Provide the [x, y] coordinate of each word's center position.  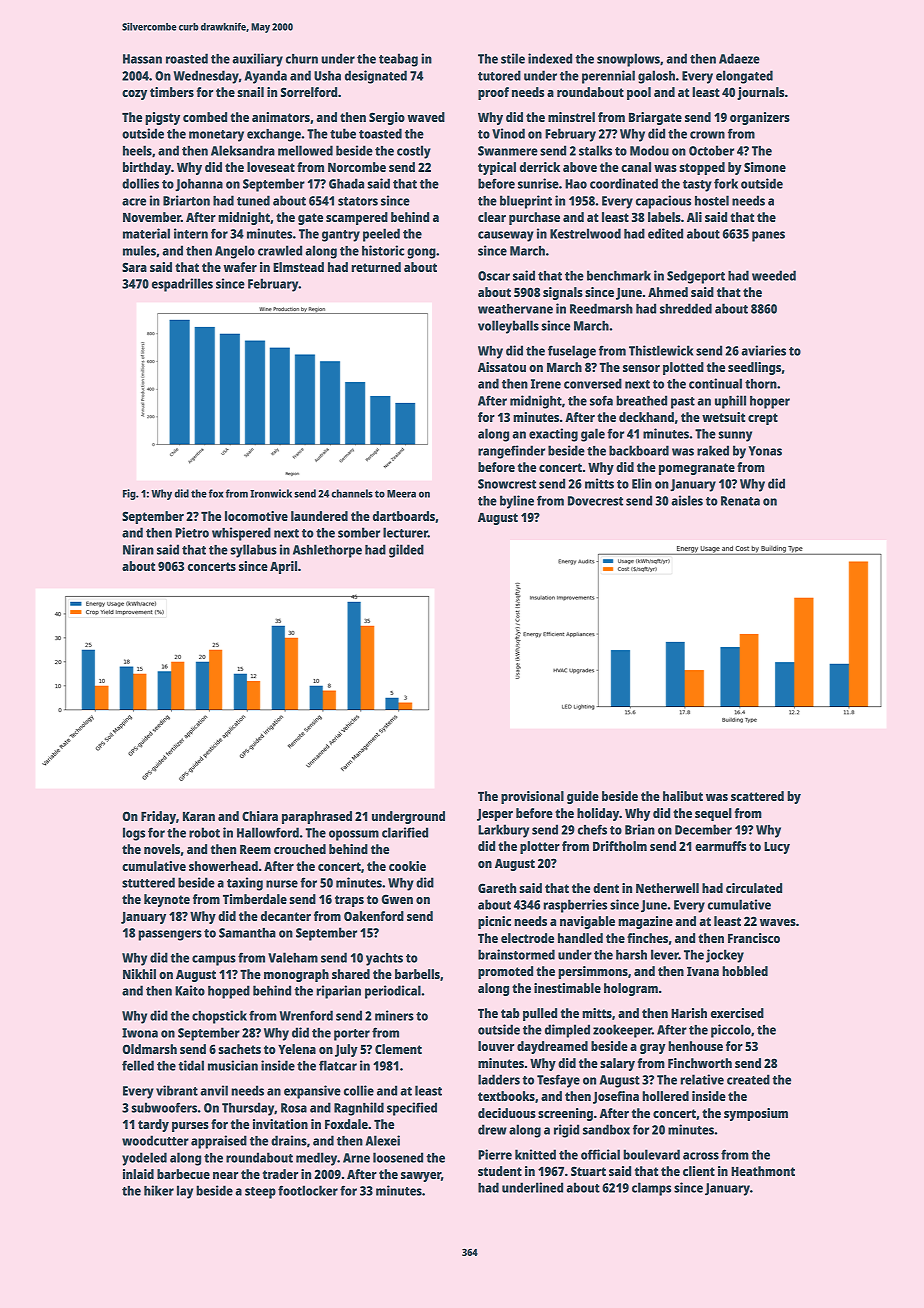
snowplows [628, 60]
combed [205, 117]
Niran [138, 549]
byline [517, 502]
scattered [757, 796]
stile [513, 58]
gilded [406, 551]
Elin [642, 483]
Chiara [260, 816]
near [225, 1175]
